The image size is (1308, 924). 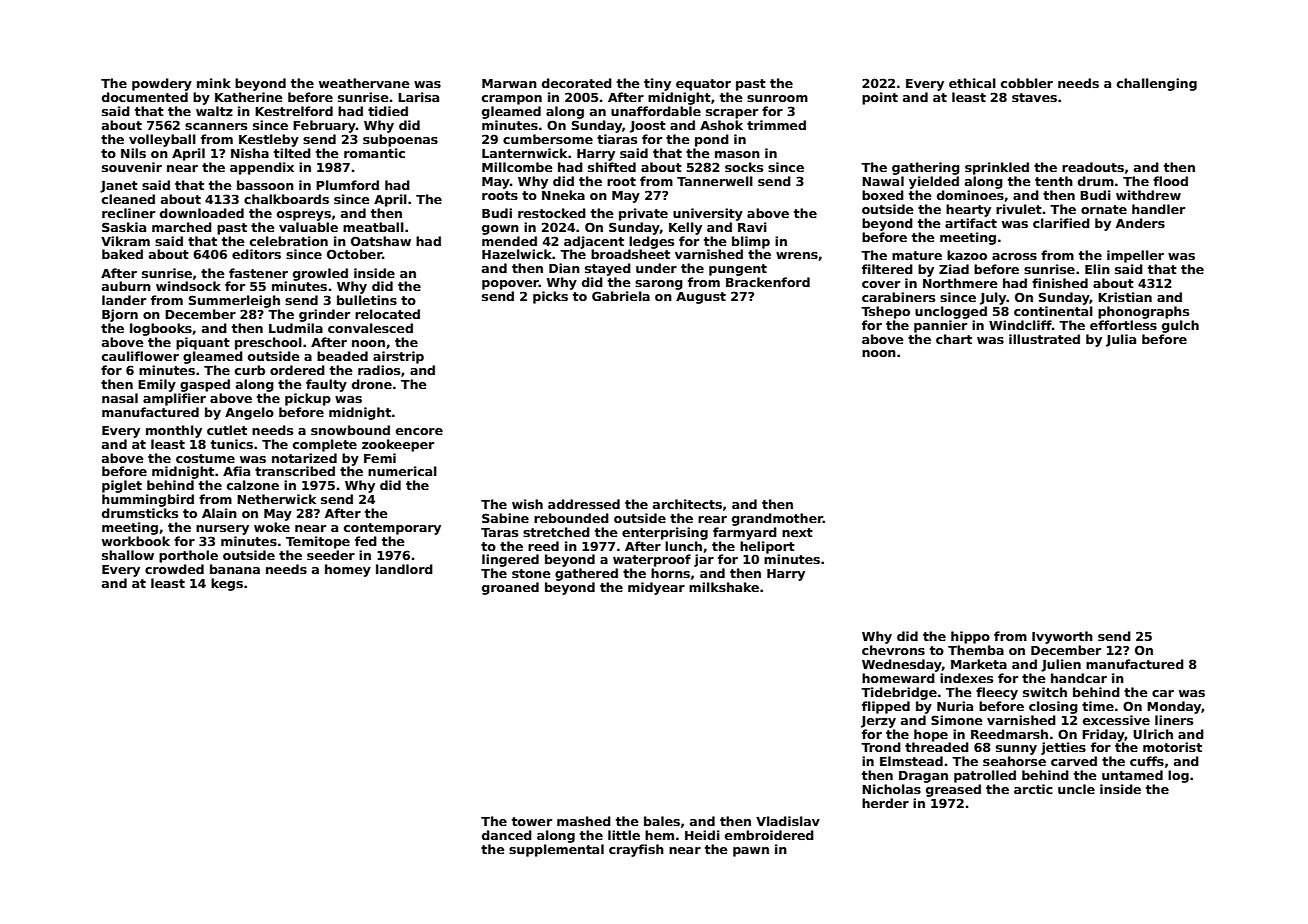 I want to click on crampon, so click(x=512, y=100).
